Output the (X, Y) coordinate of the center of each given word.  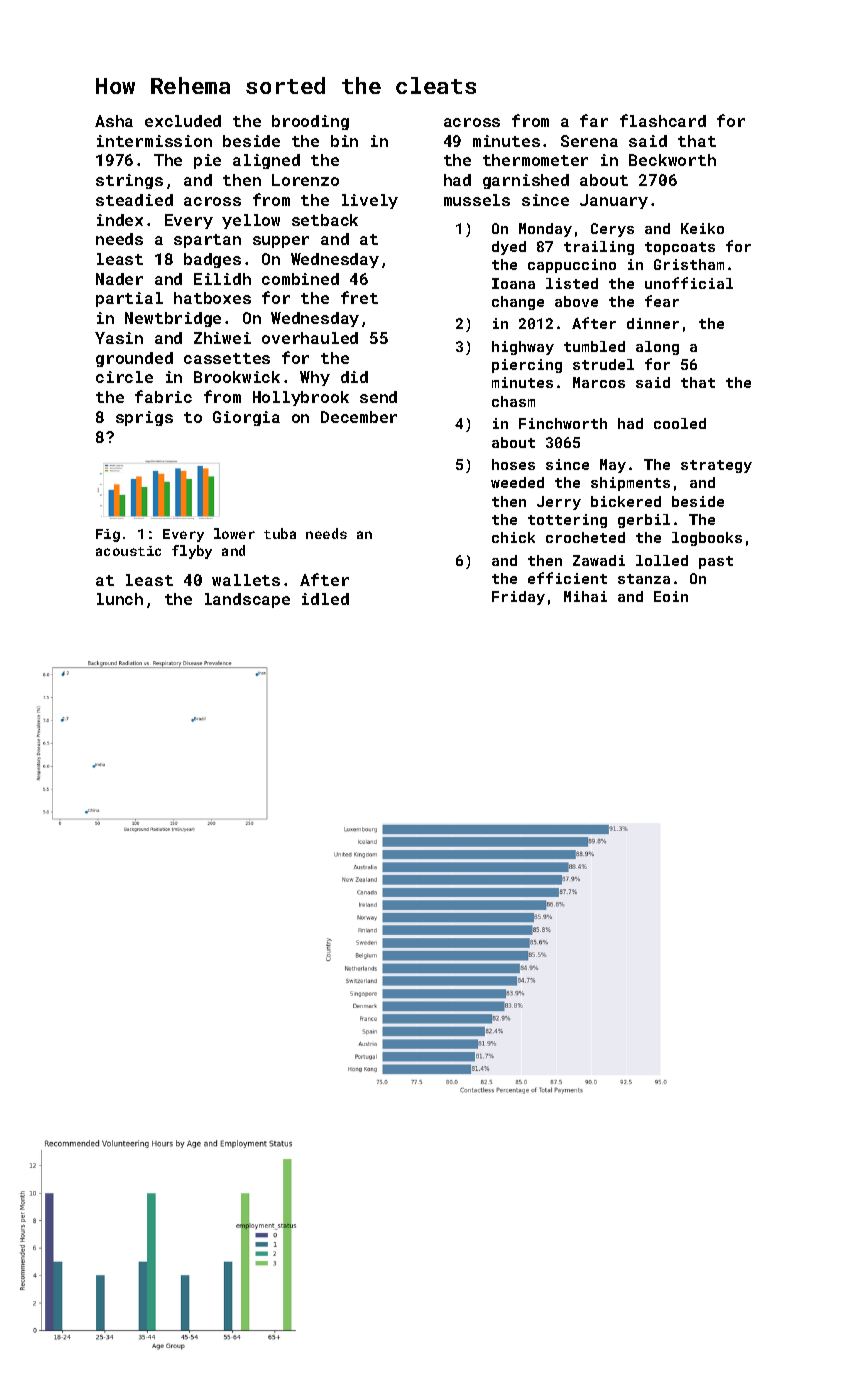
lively (370, 201)
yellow (251, 221)
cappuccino (572, 266)
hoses (513, 464)
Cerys (612, 230)
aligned (266, 161)
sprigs (144, 418)
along (657, 348)
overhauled (310, 338)
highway (523, 348)
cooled (680, 423)
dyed (509, 248)
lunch (120, 599)
